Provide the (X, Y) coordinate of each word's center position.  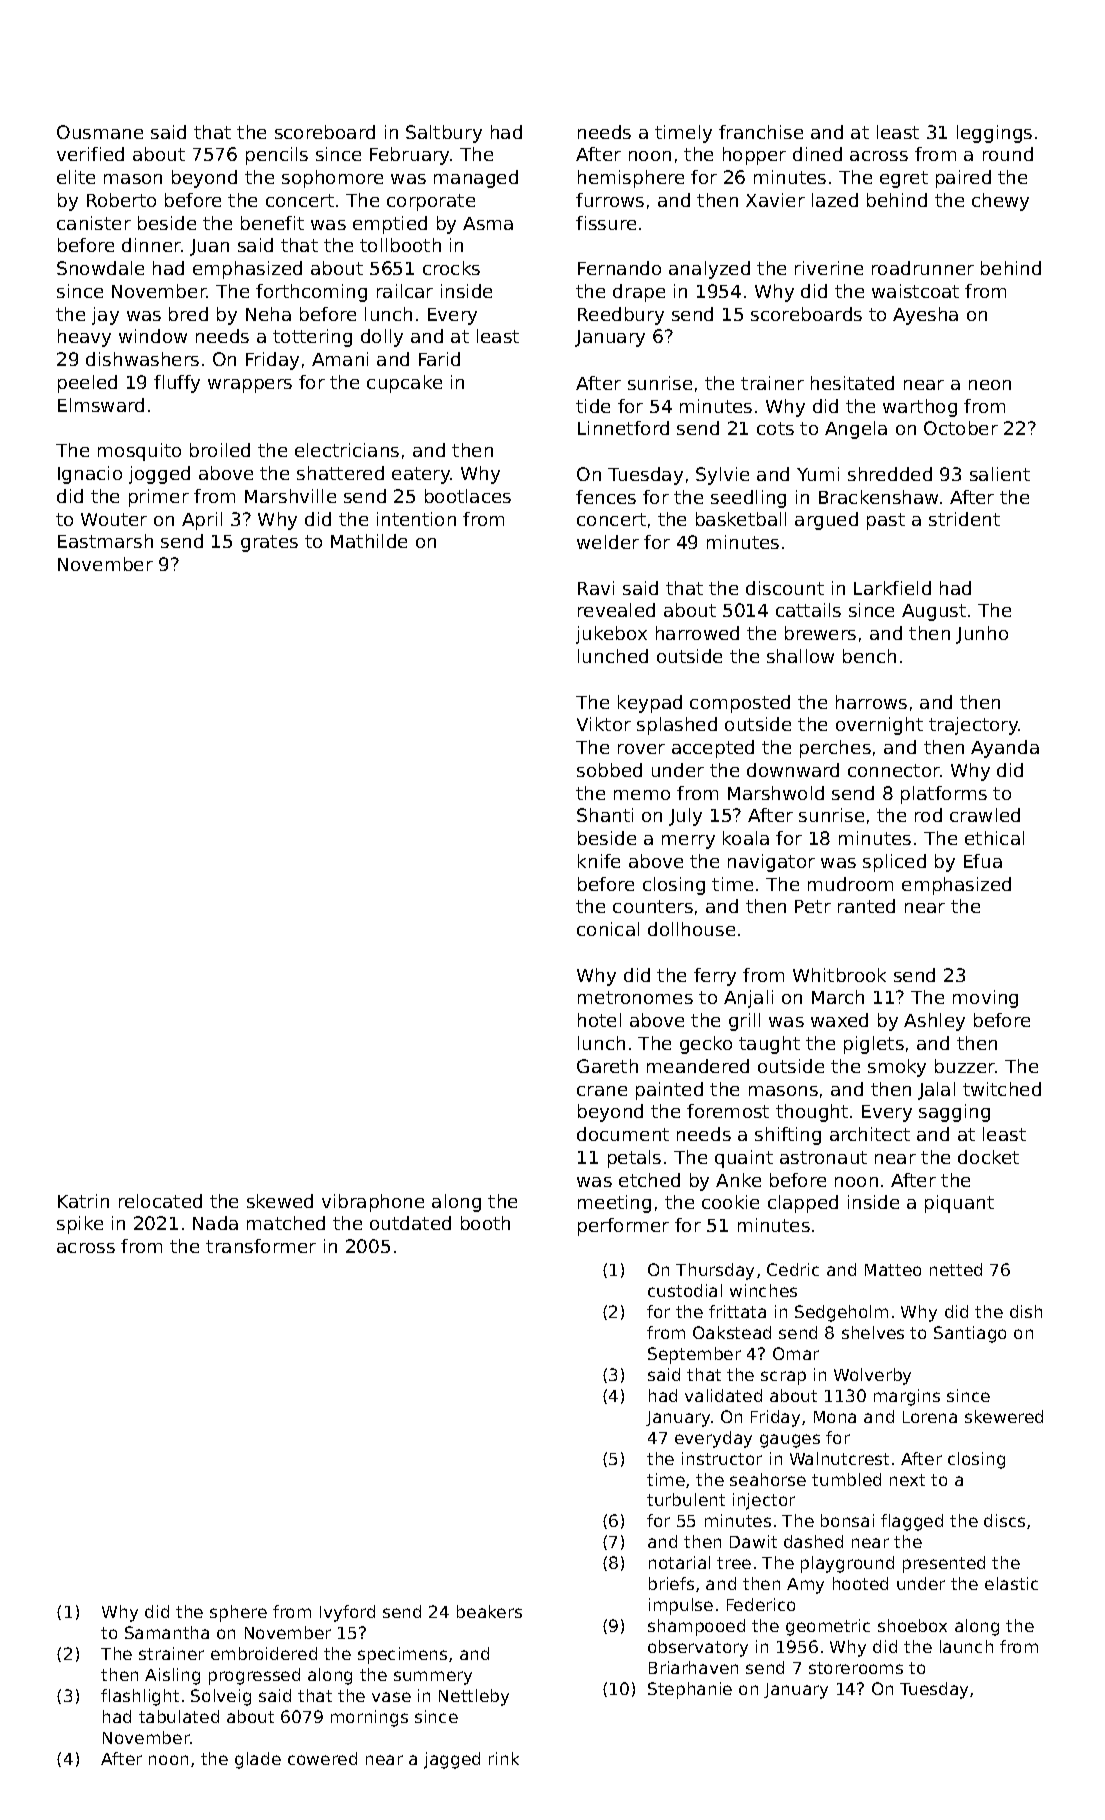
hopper (754, 156)
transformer (261, 1246)
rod (928, 815)
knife (599, 861)
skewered (1004, 1416)
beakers (489, 1611)
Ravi (596, 588)
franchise (761, 132)
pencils (277, 156)
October (961, 428)
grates (269, 543)
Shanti (605, 815)
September (694, 1355)
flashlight (140, 1697)
